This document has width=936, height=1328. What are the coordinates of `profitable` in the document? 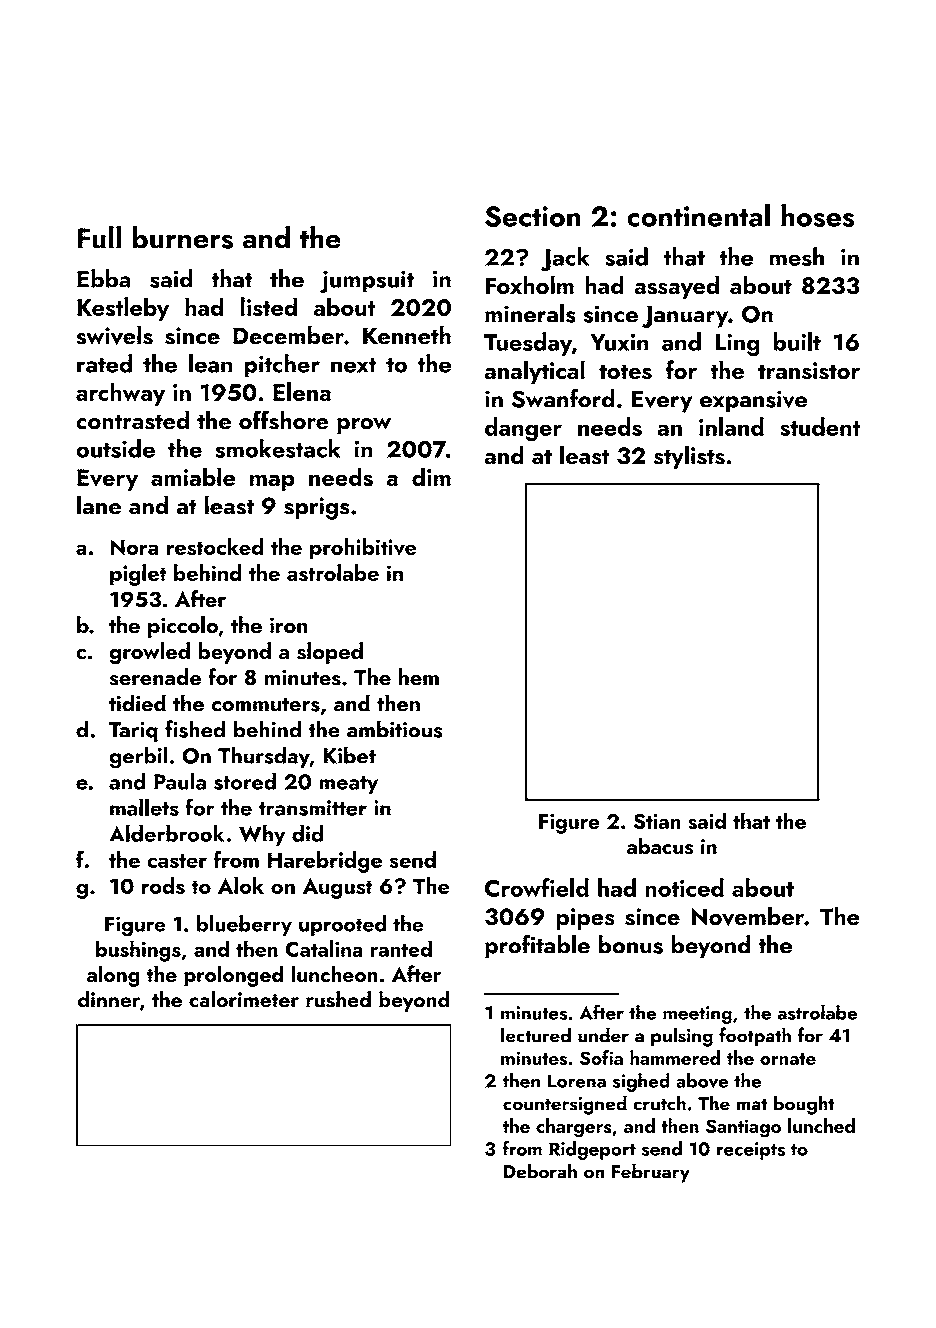 It's located at (537, 946).
